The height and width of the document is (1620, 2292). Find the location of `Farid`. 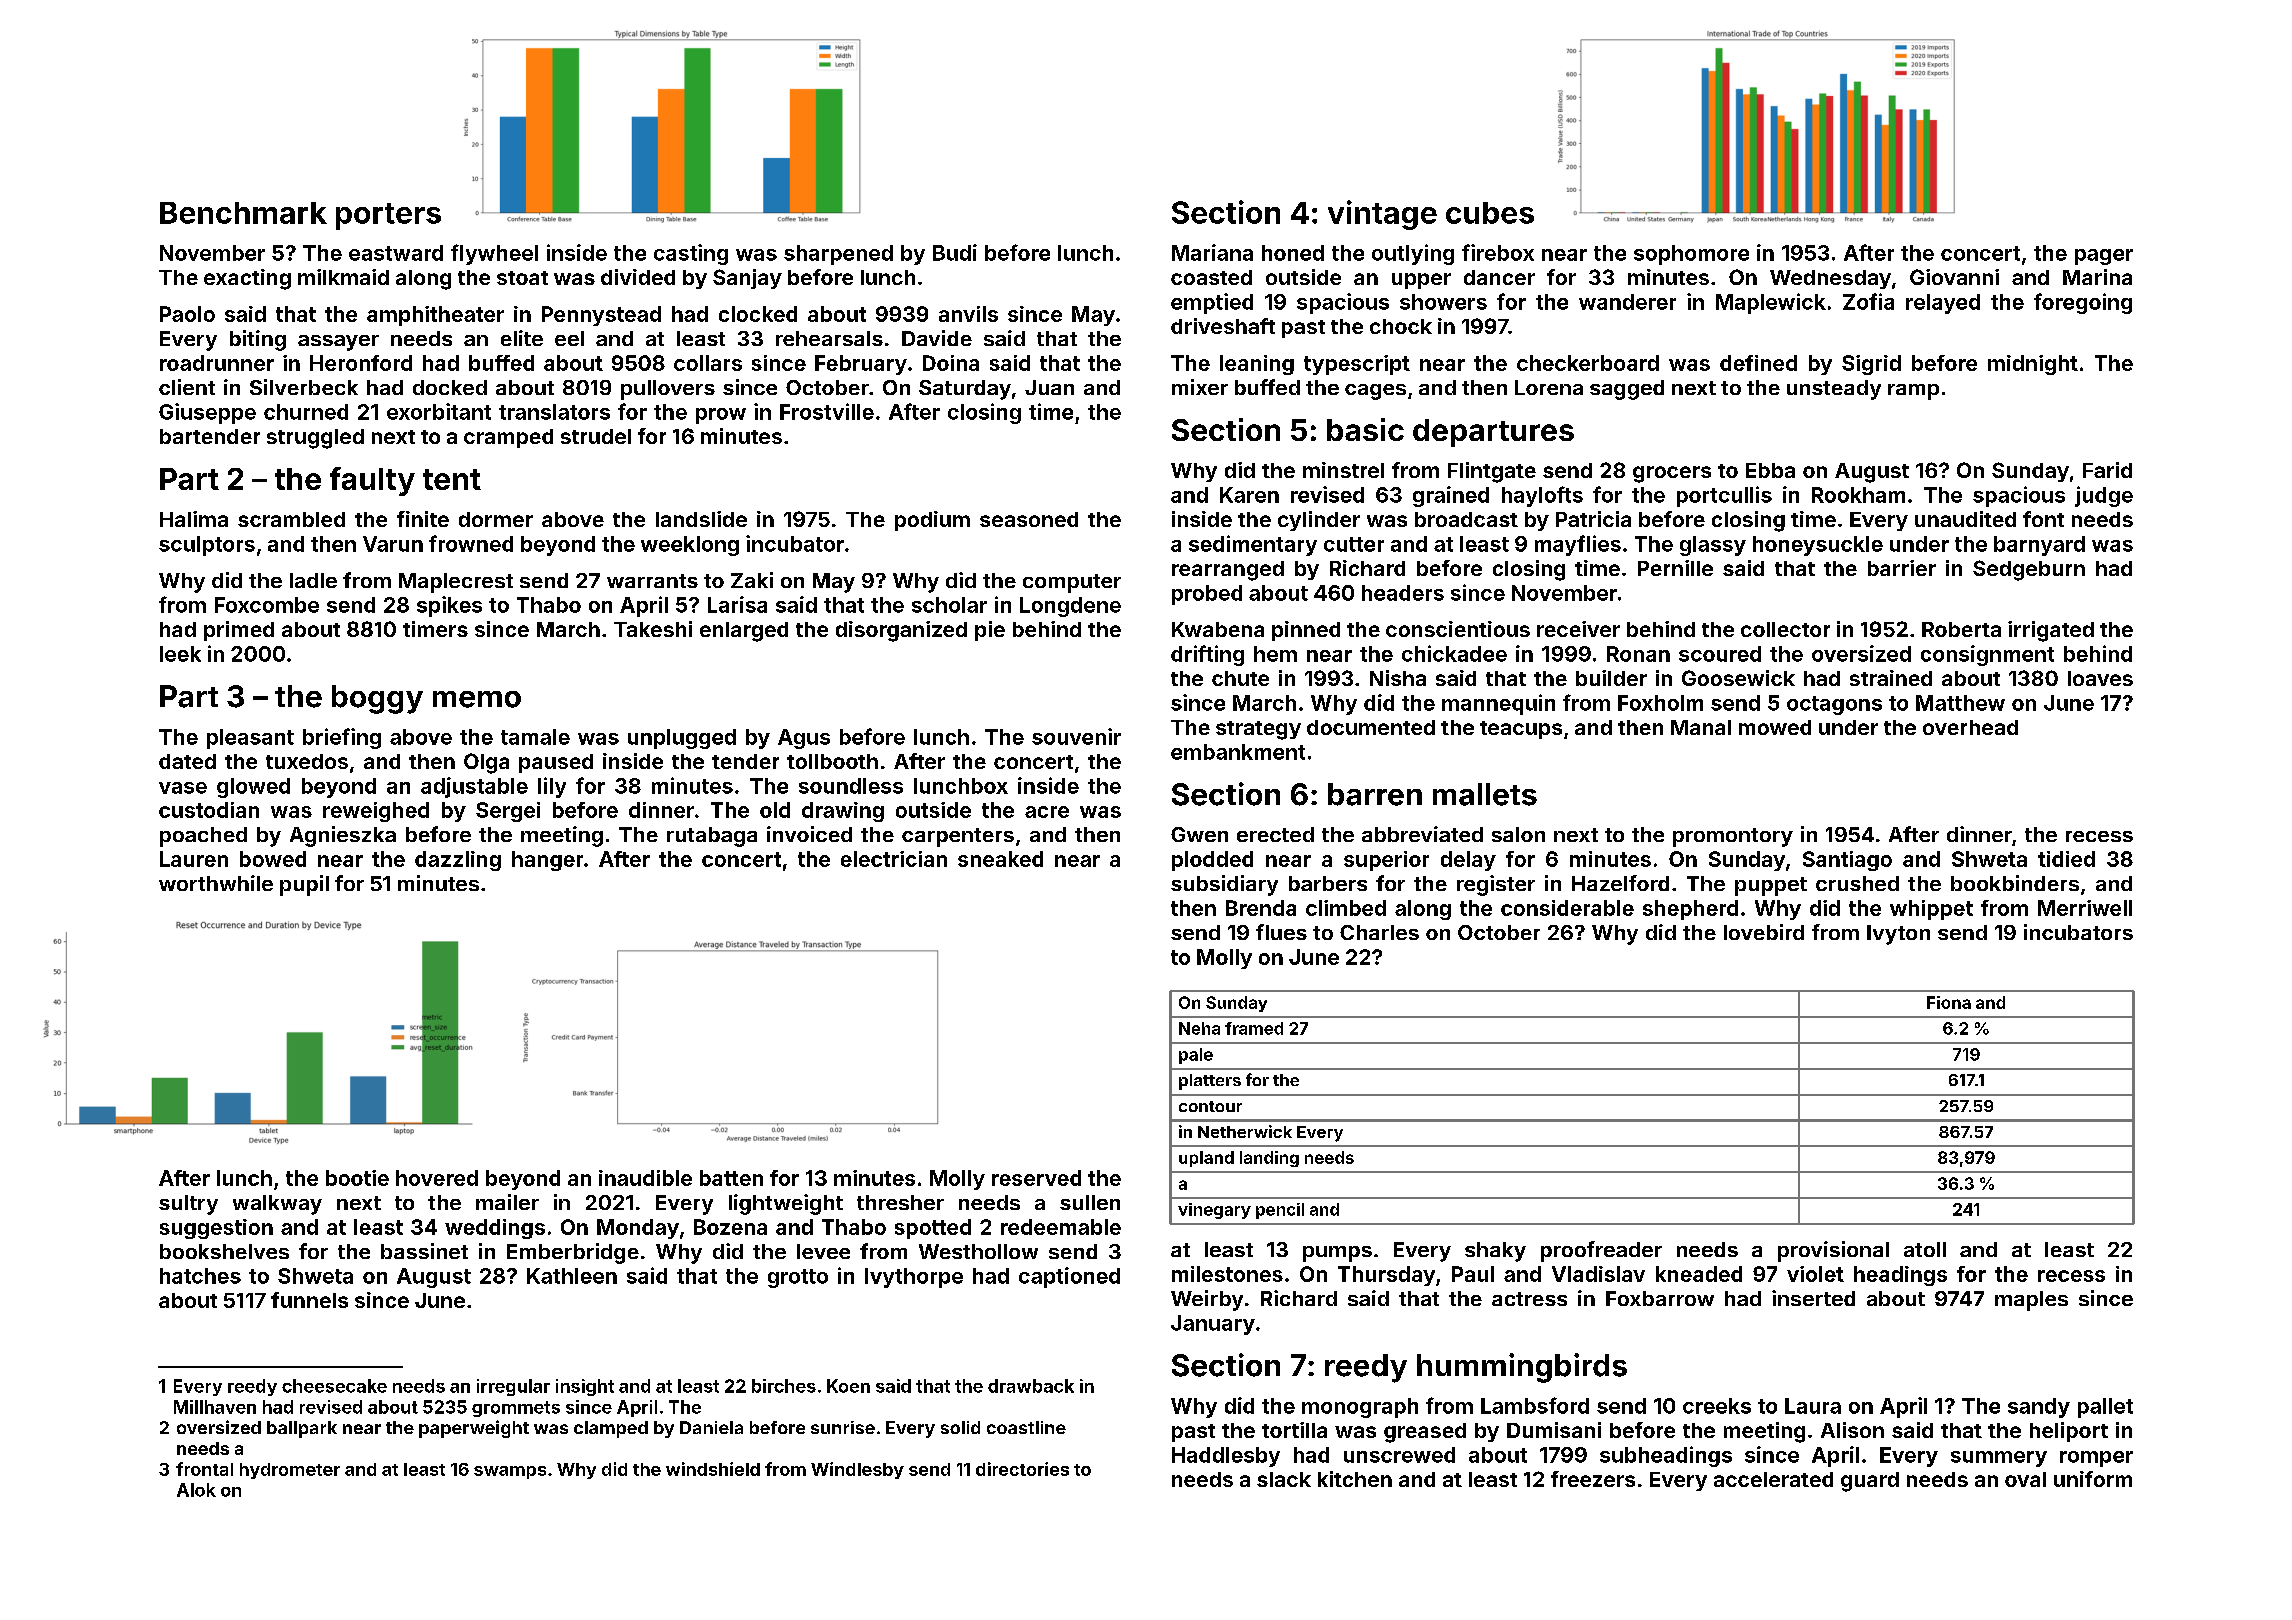

Farid is located at coordinates (2107, 470).
